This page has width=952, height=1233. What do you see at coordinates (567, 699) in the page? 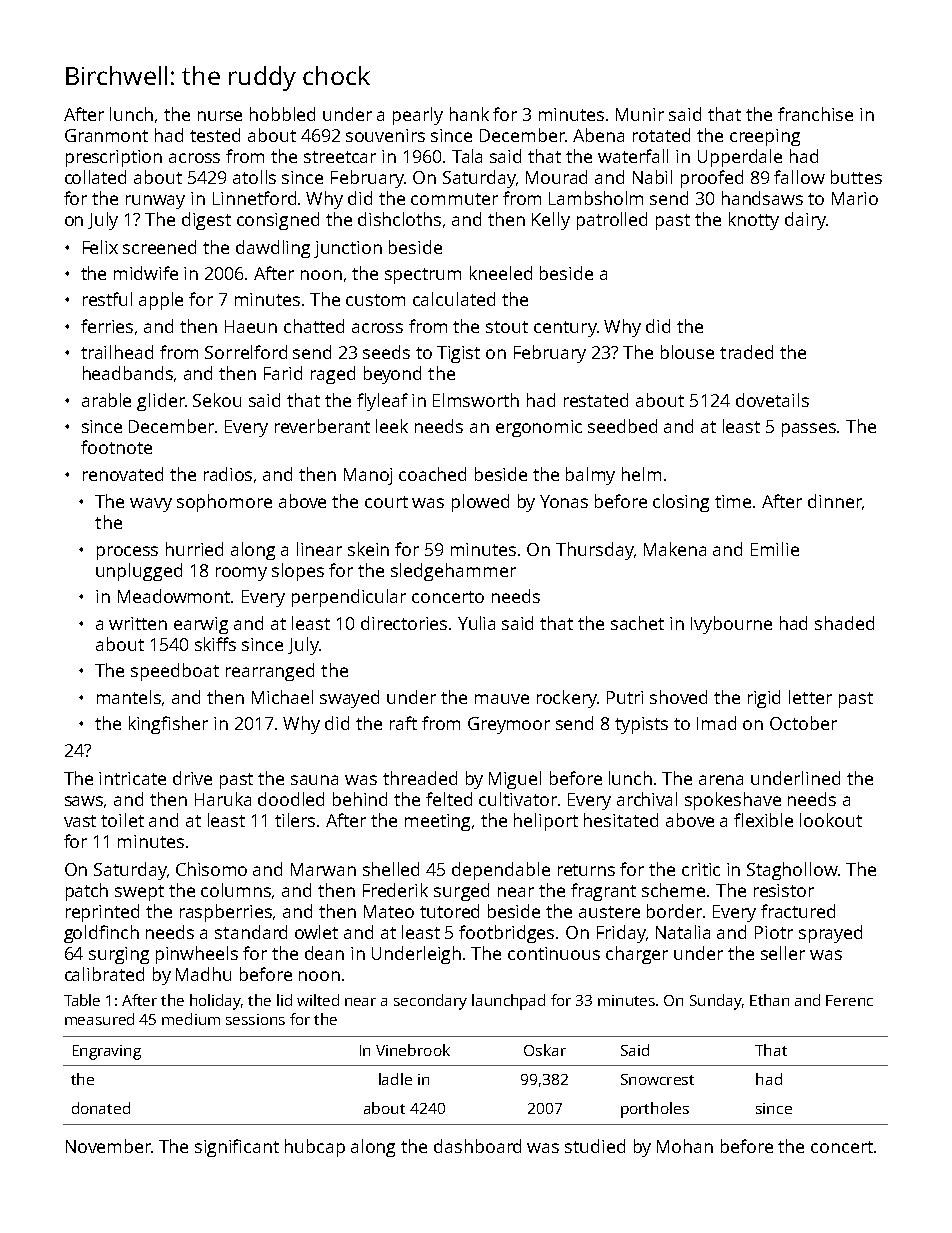
I see `rockery` at bounding box center [567, 699].
